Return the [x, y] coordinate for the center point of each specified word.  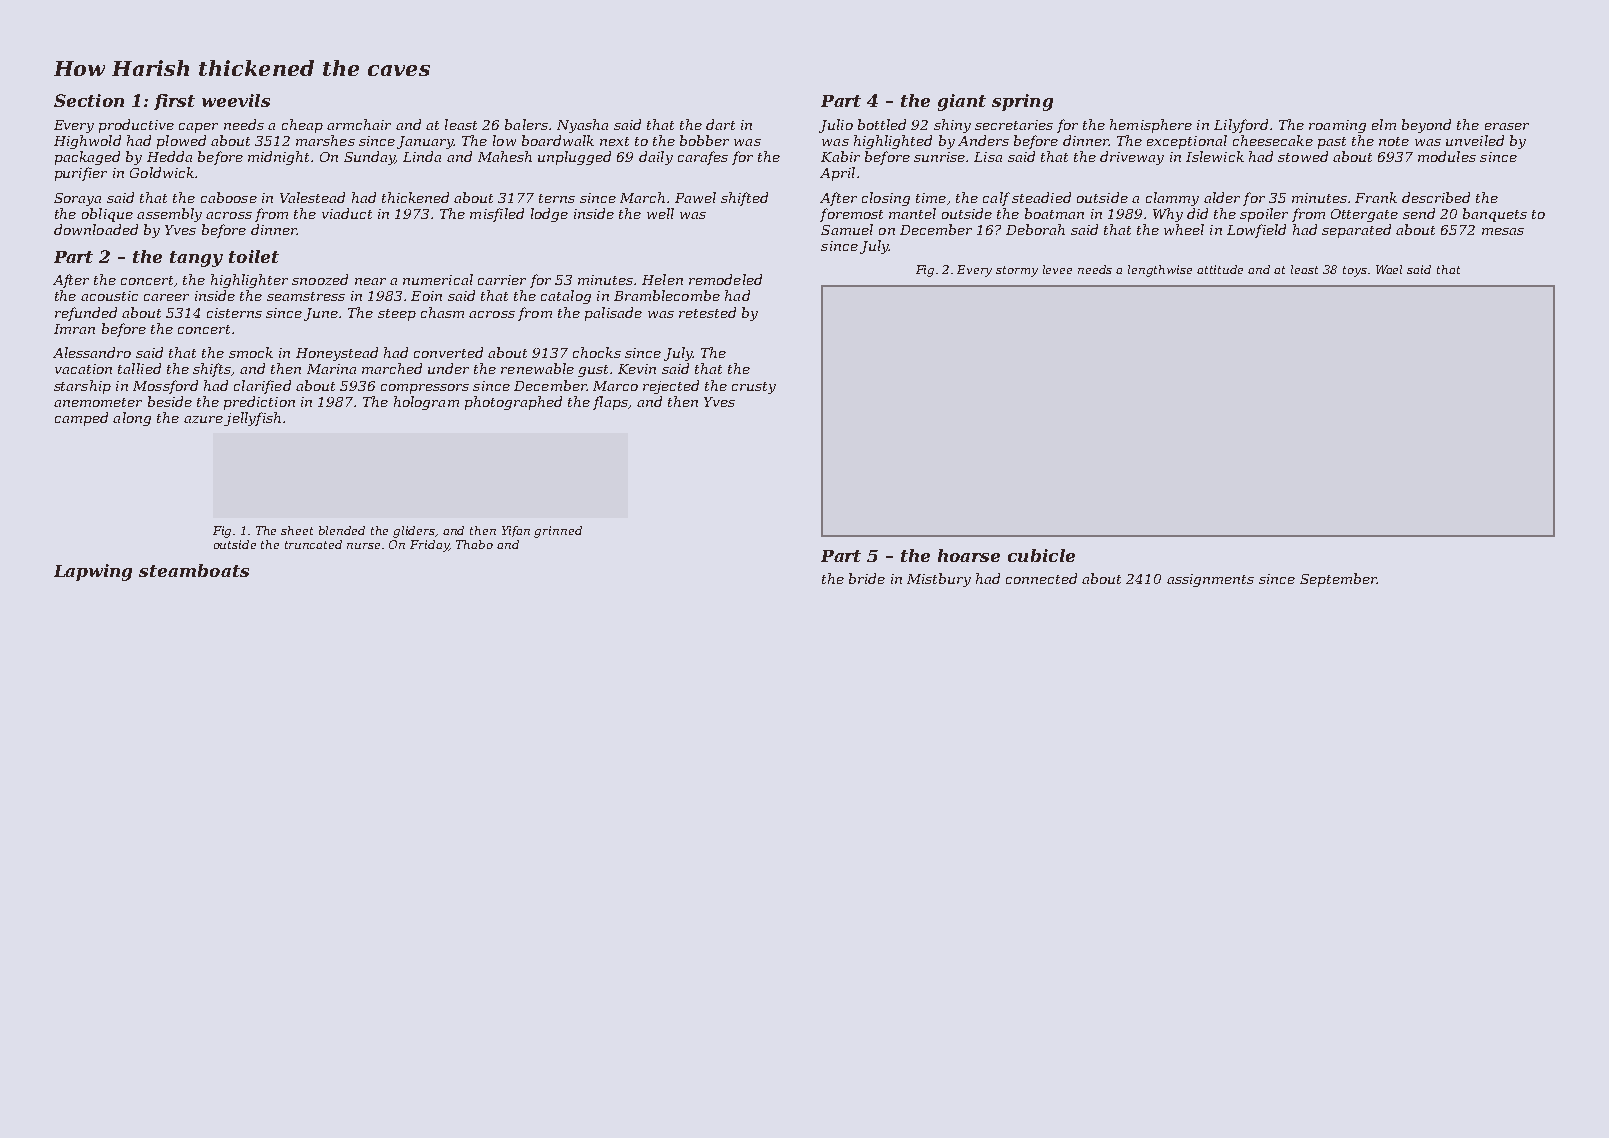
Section [89, 100]
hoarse [969, 555]
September [1338, 580]
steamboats [194, 570]
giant [962, 102]
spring [1022, 102]
